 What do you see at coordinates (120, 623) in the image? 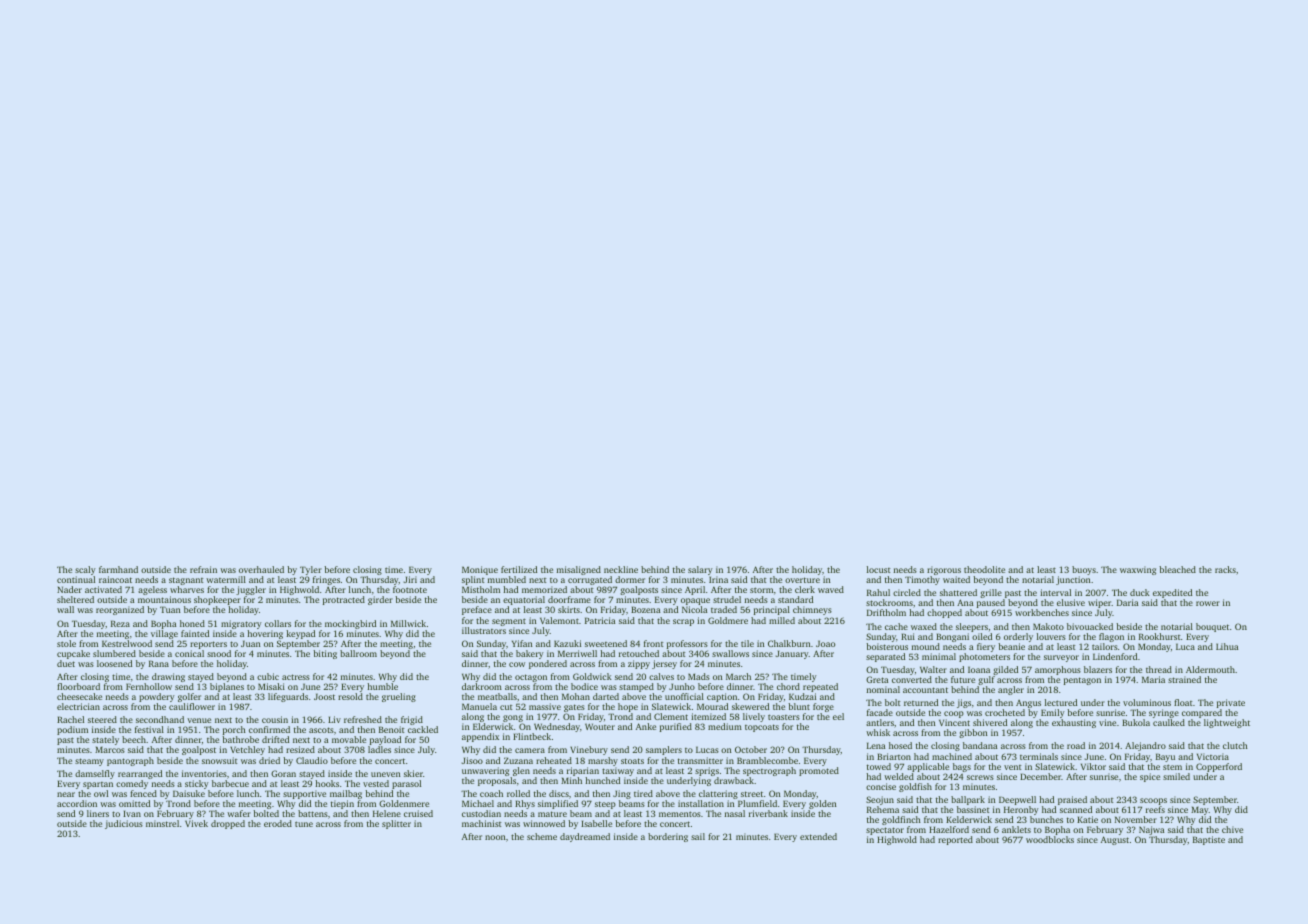
I see `Reza` at bounding box center [120, 623].
